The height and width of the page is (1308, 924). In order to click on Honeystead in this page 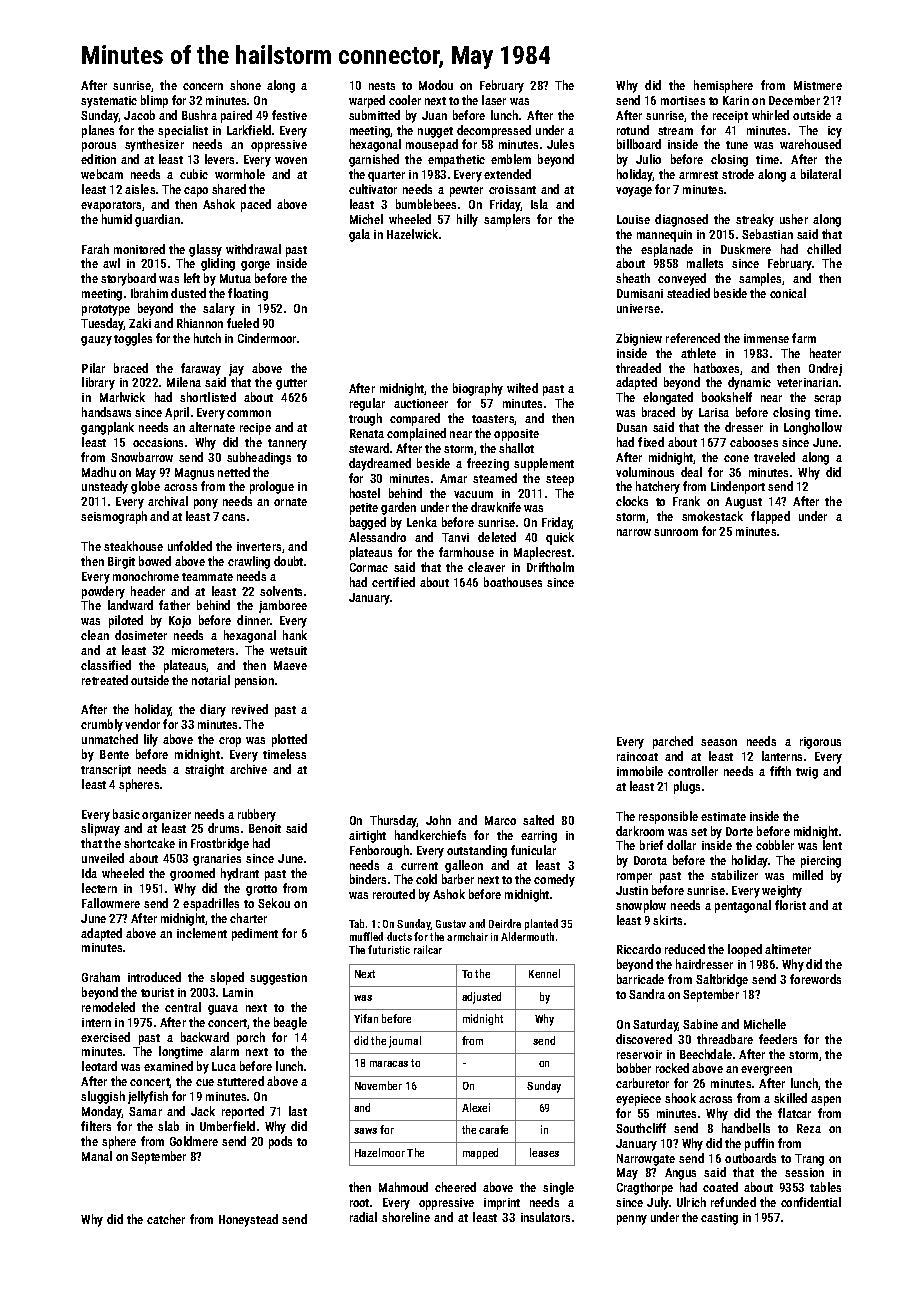, I will do `click(248, 1220)`.
